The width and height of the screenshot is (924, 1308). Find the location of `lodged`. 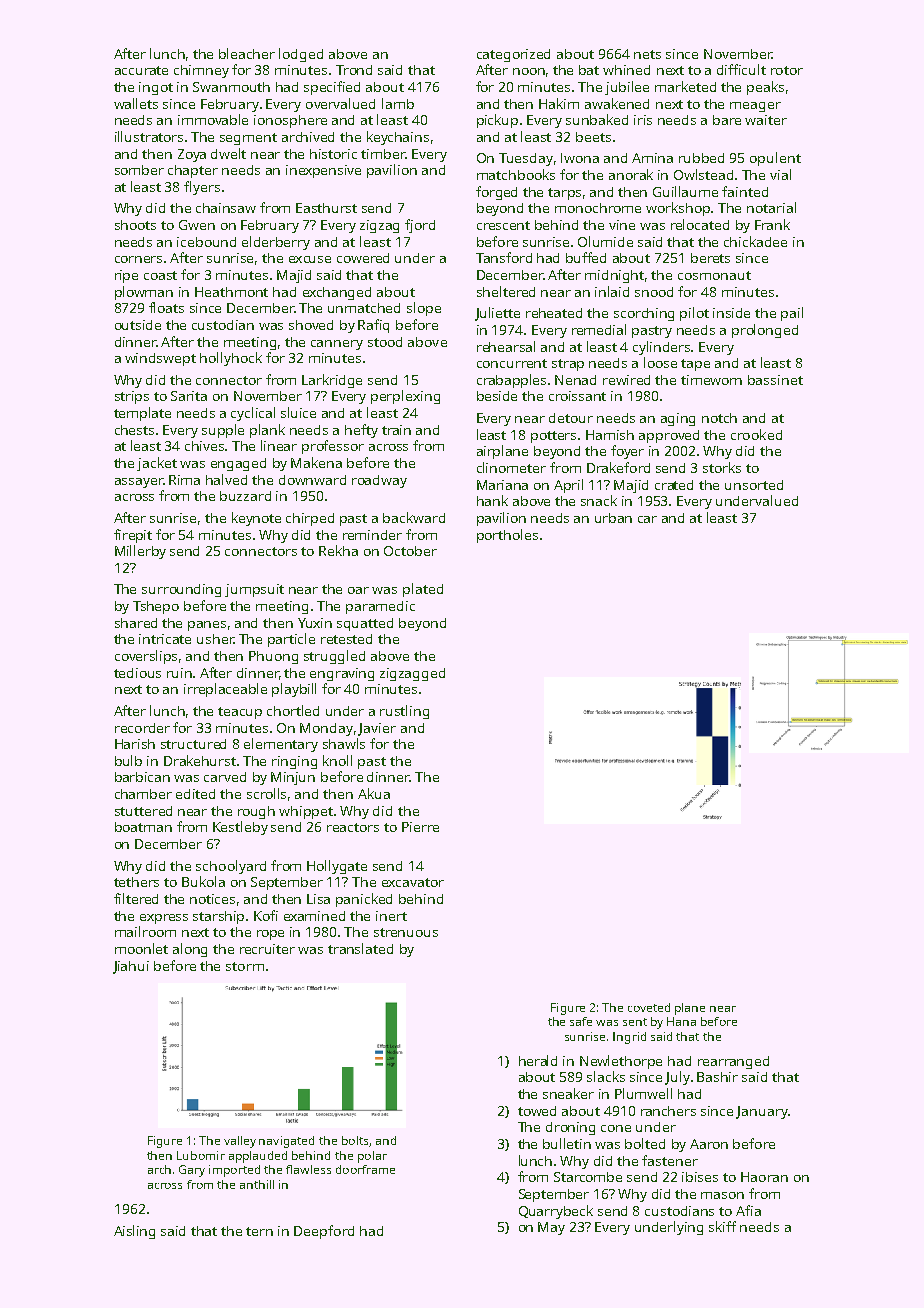

lodged is located at coordinates (301, 55).
